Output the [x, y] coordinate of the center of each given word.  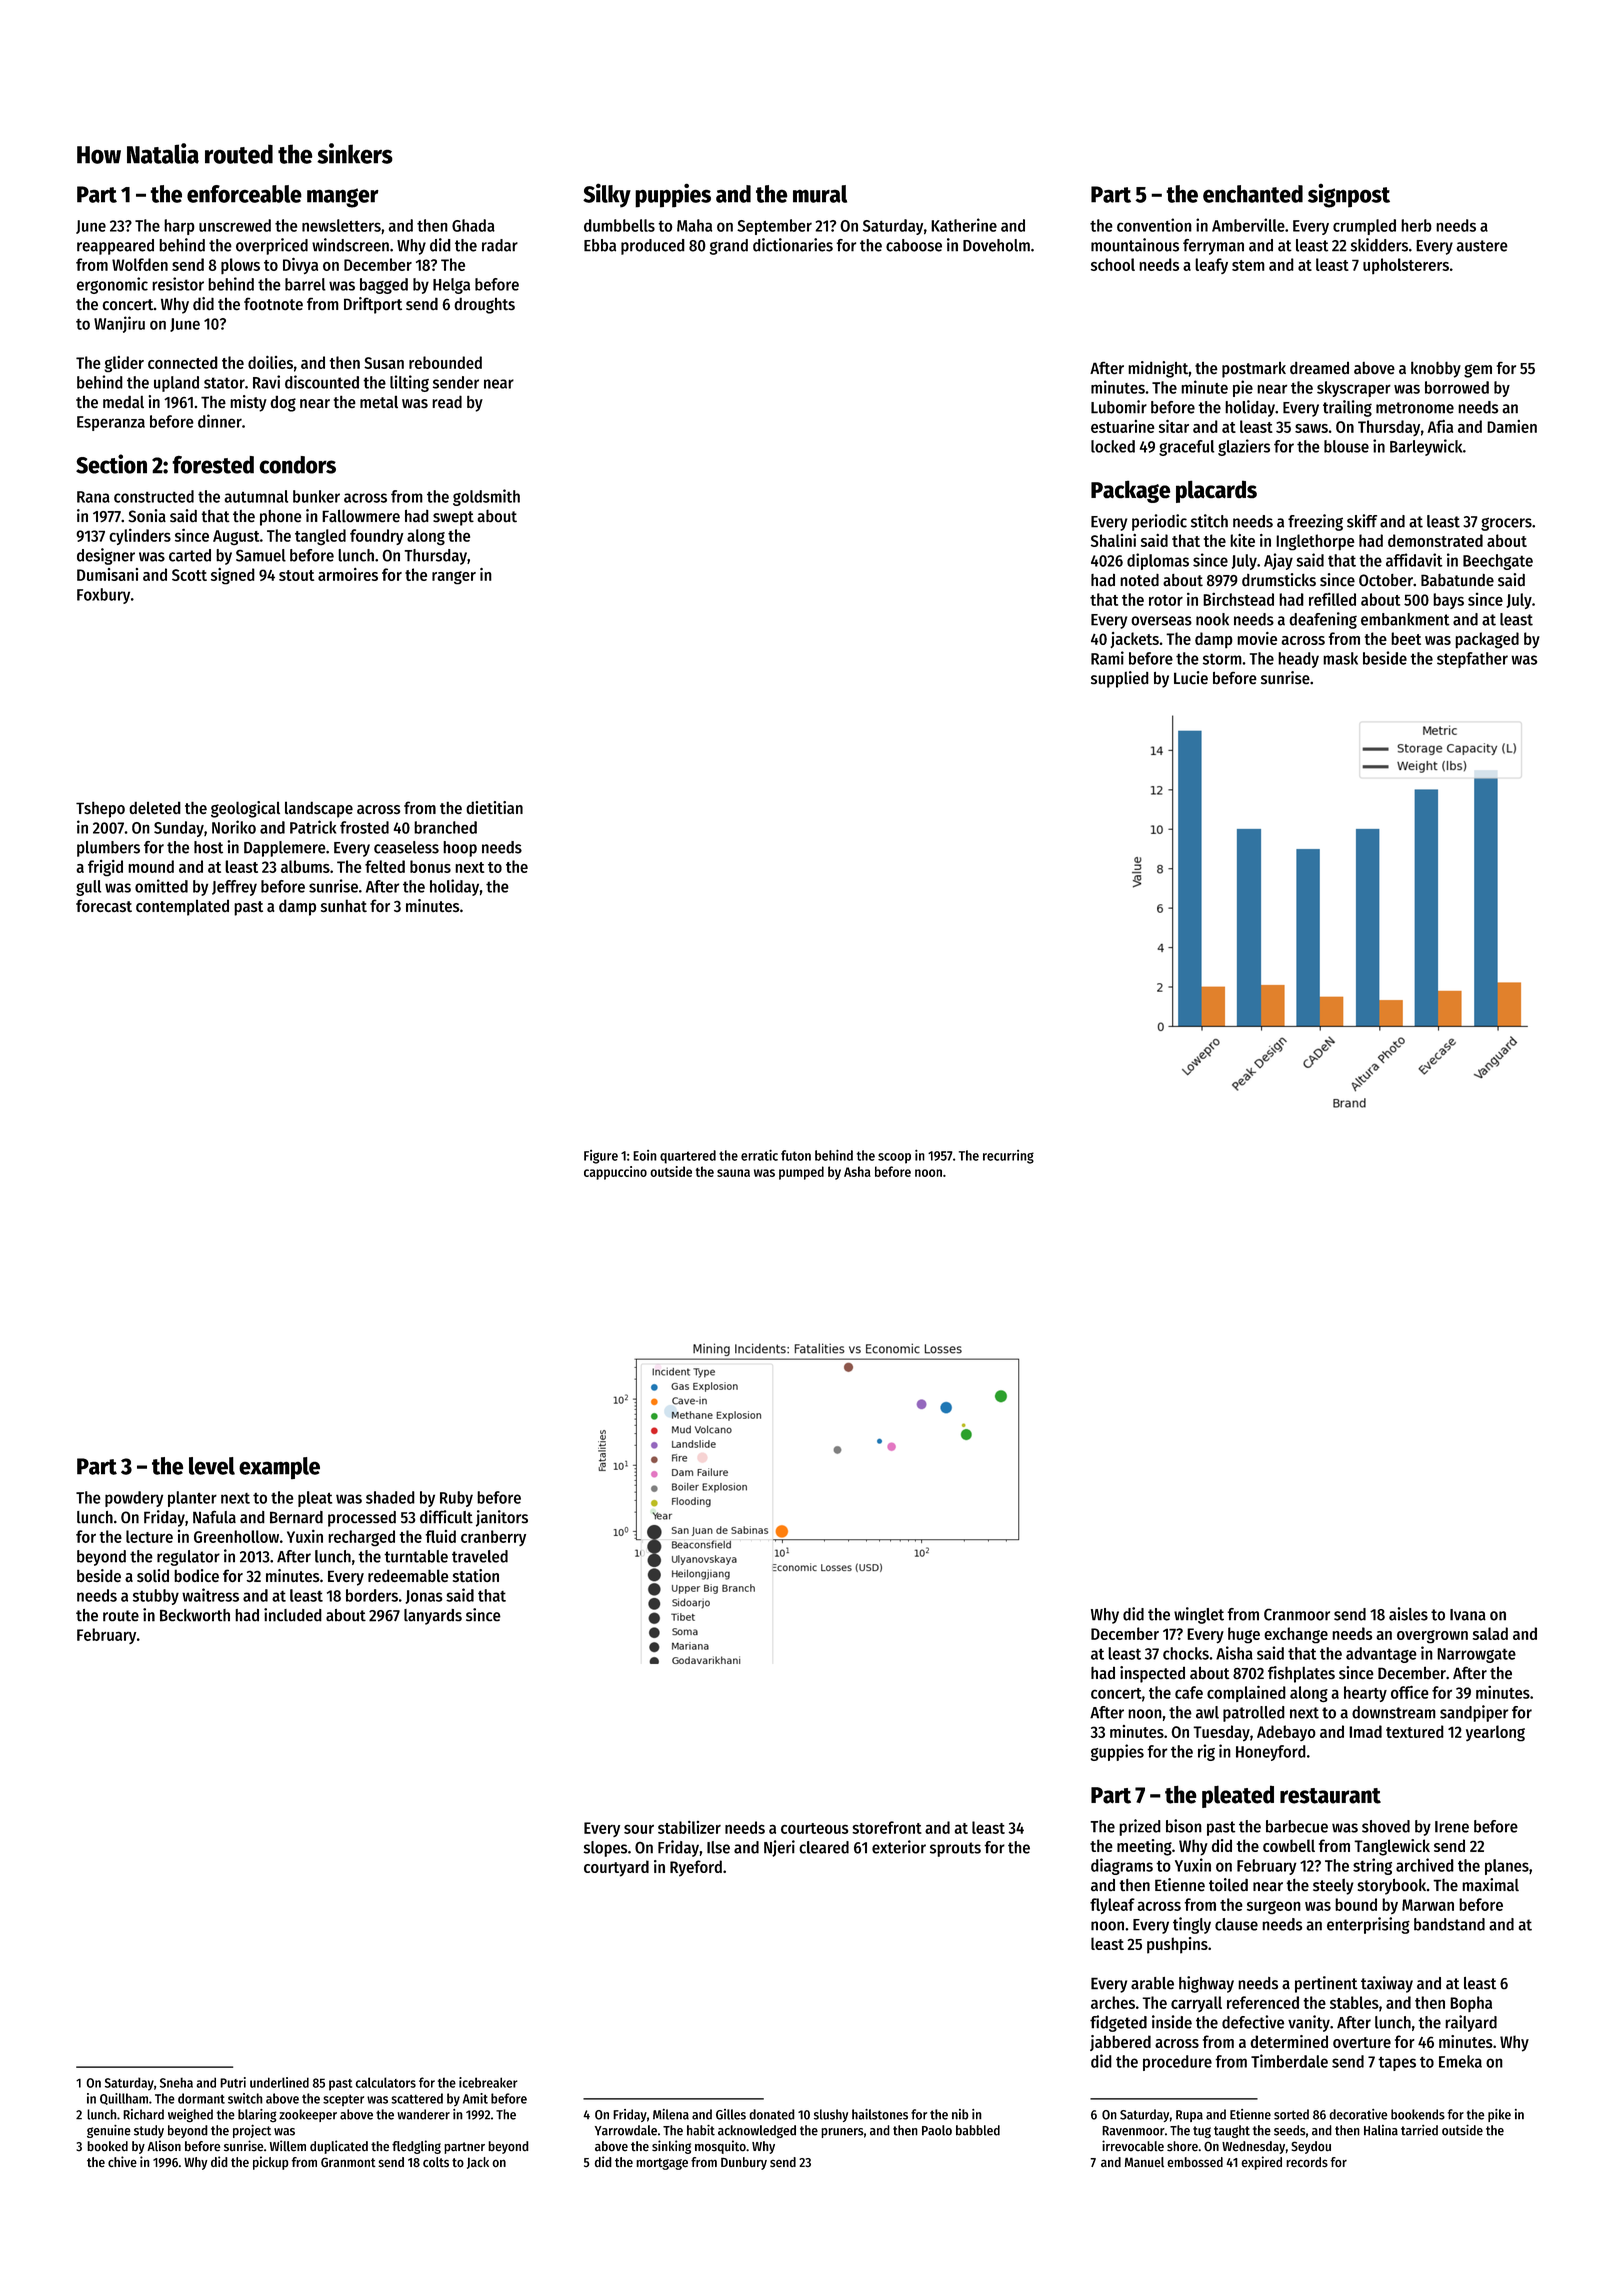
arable [1152, 1983]
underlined [279, 2082]
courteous [815, 1828]
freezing [1315, 522]
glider [124, 364]
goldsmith [486, 497]
